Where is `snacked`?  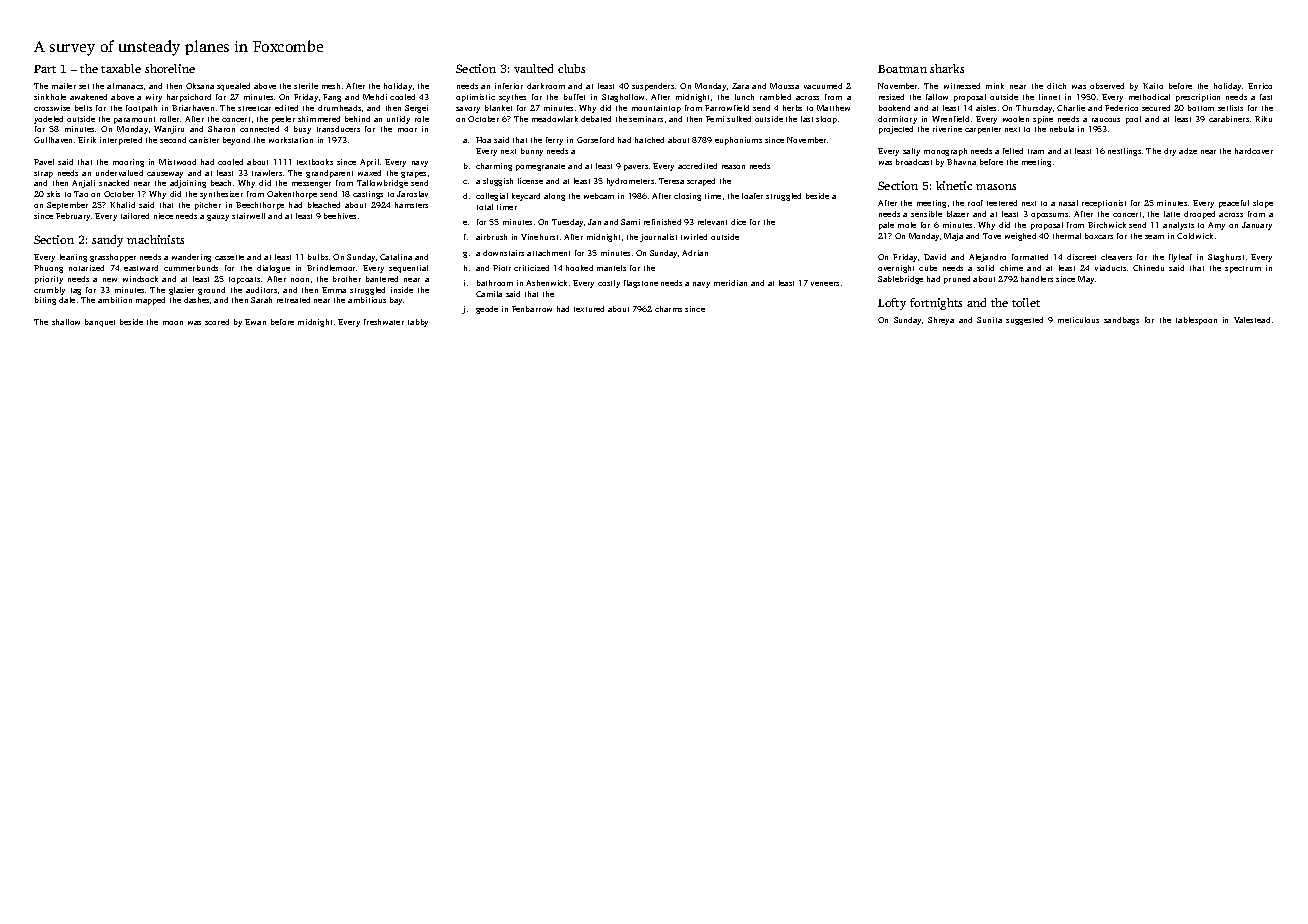
snacked is located at coordinates (114, 183).
